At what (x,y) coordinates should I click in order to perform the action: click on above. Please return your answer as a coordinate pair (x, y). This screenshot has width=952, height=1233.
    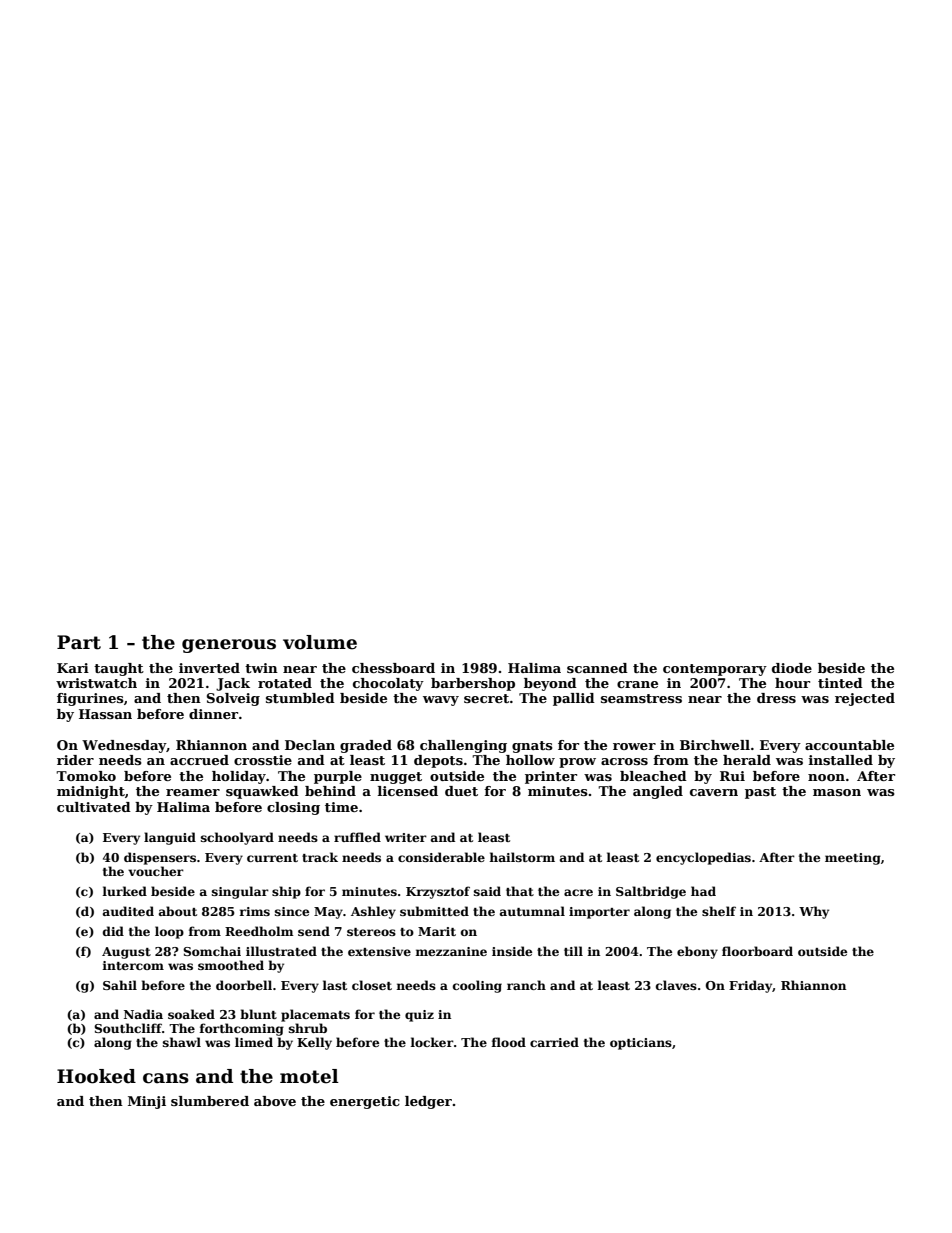
    Looking at the image, I should click on (275, 1101).
